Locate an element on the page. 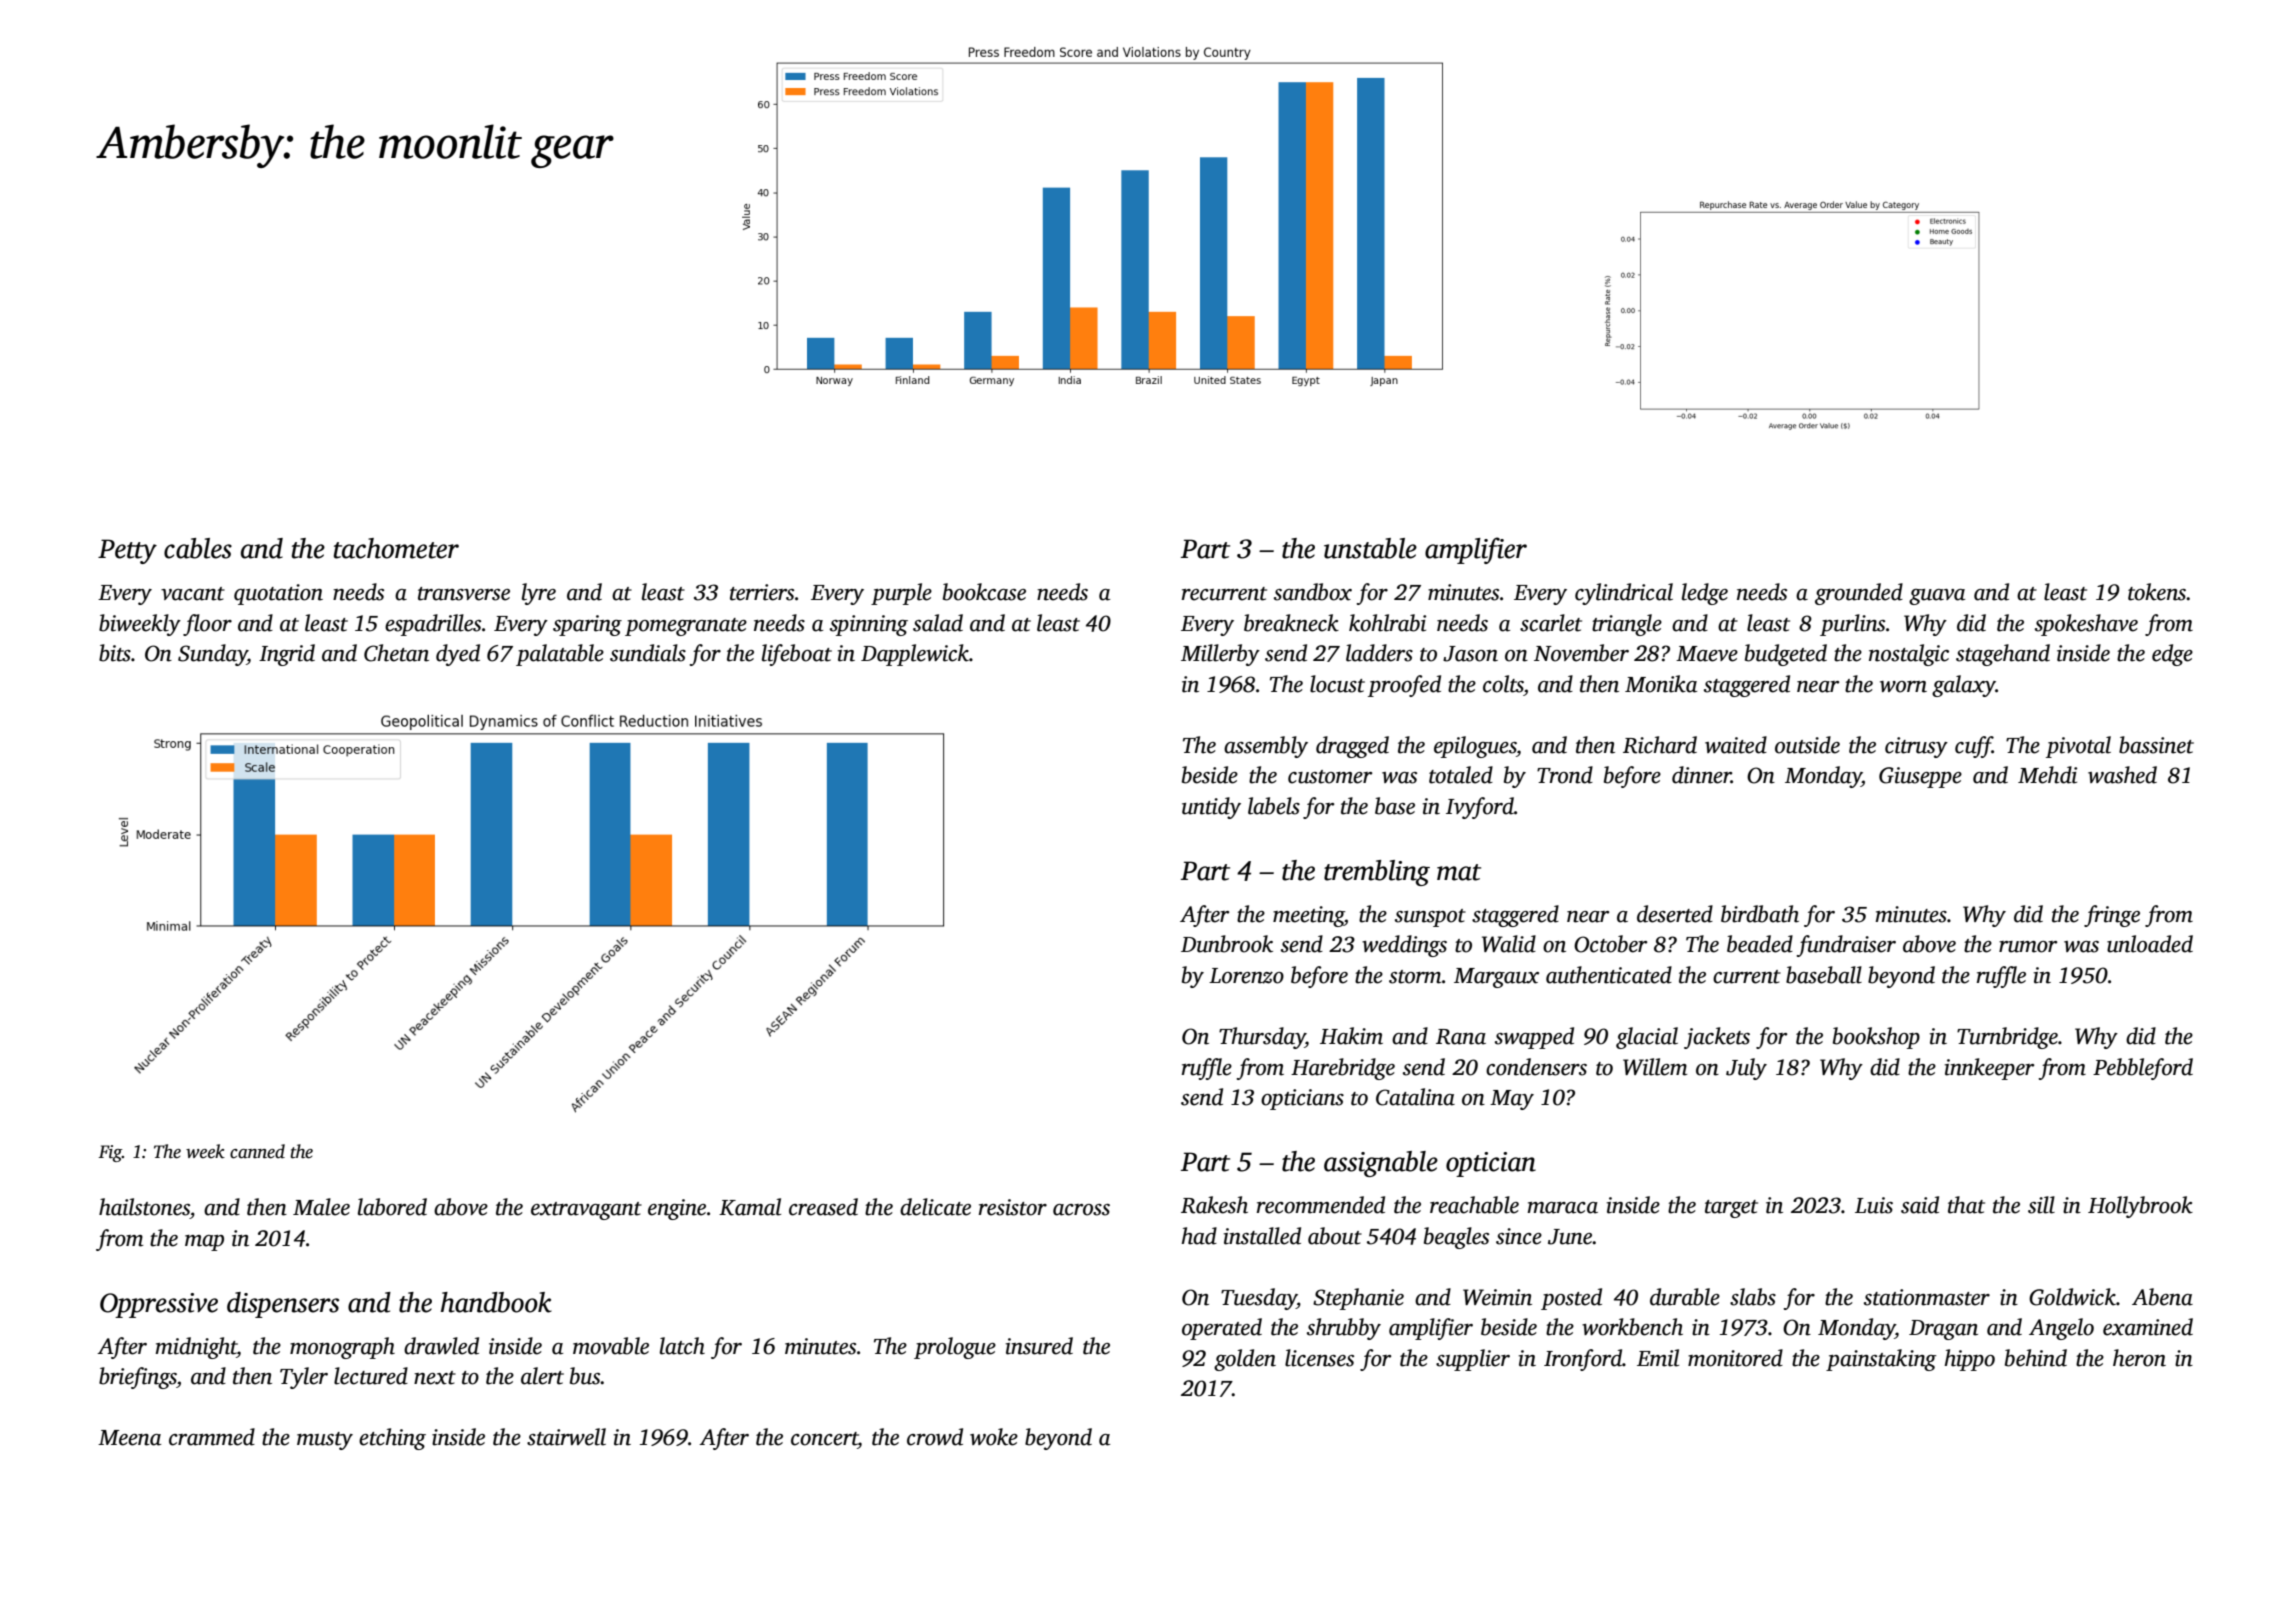 Image resolution: width=2292 pixels, height=1620 pixels. had is located at coordinates (1199, 1236).
